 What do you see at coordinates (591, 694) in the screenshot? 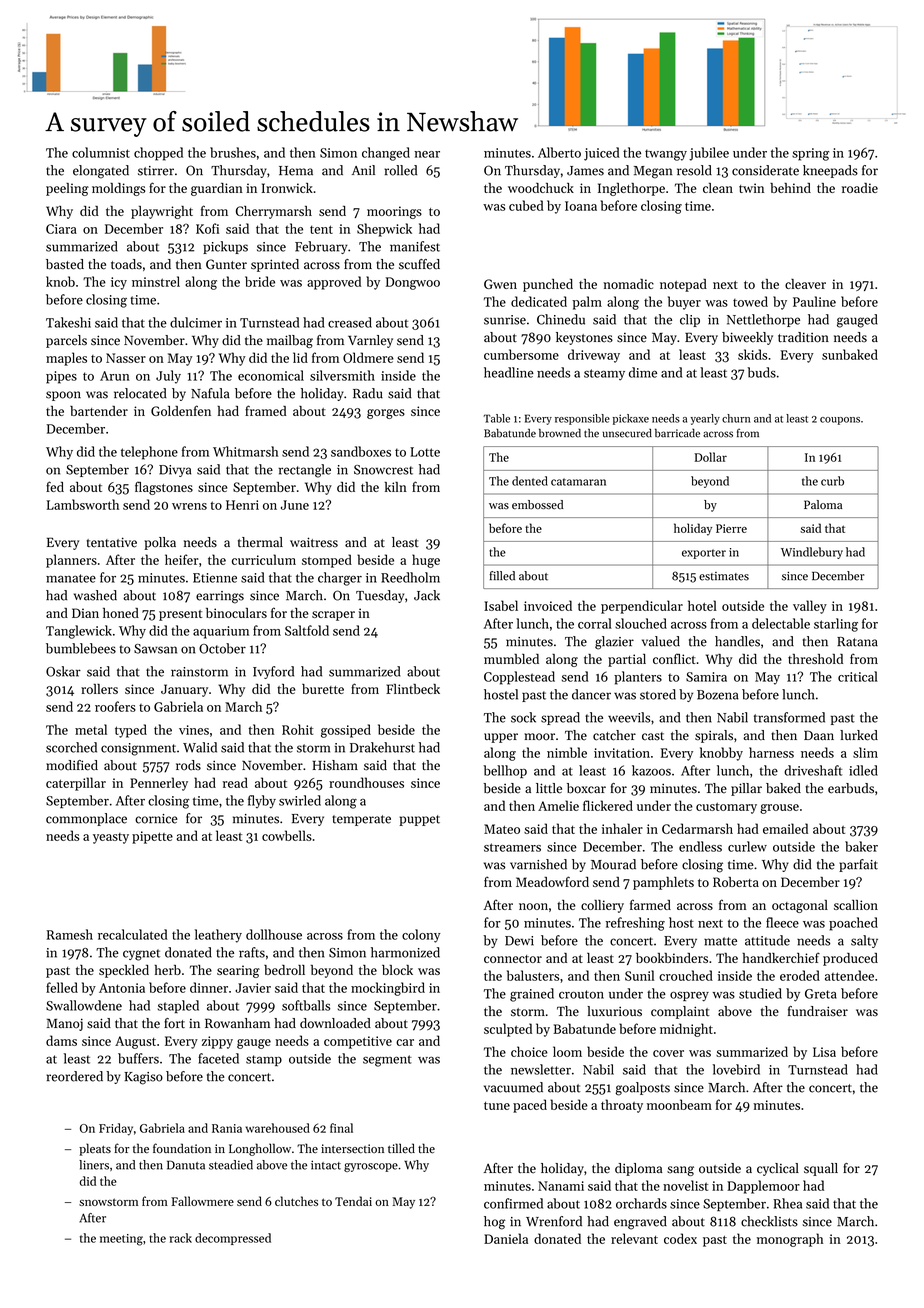
I see `dancer` at bounding box center [591, 694].
